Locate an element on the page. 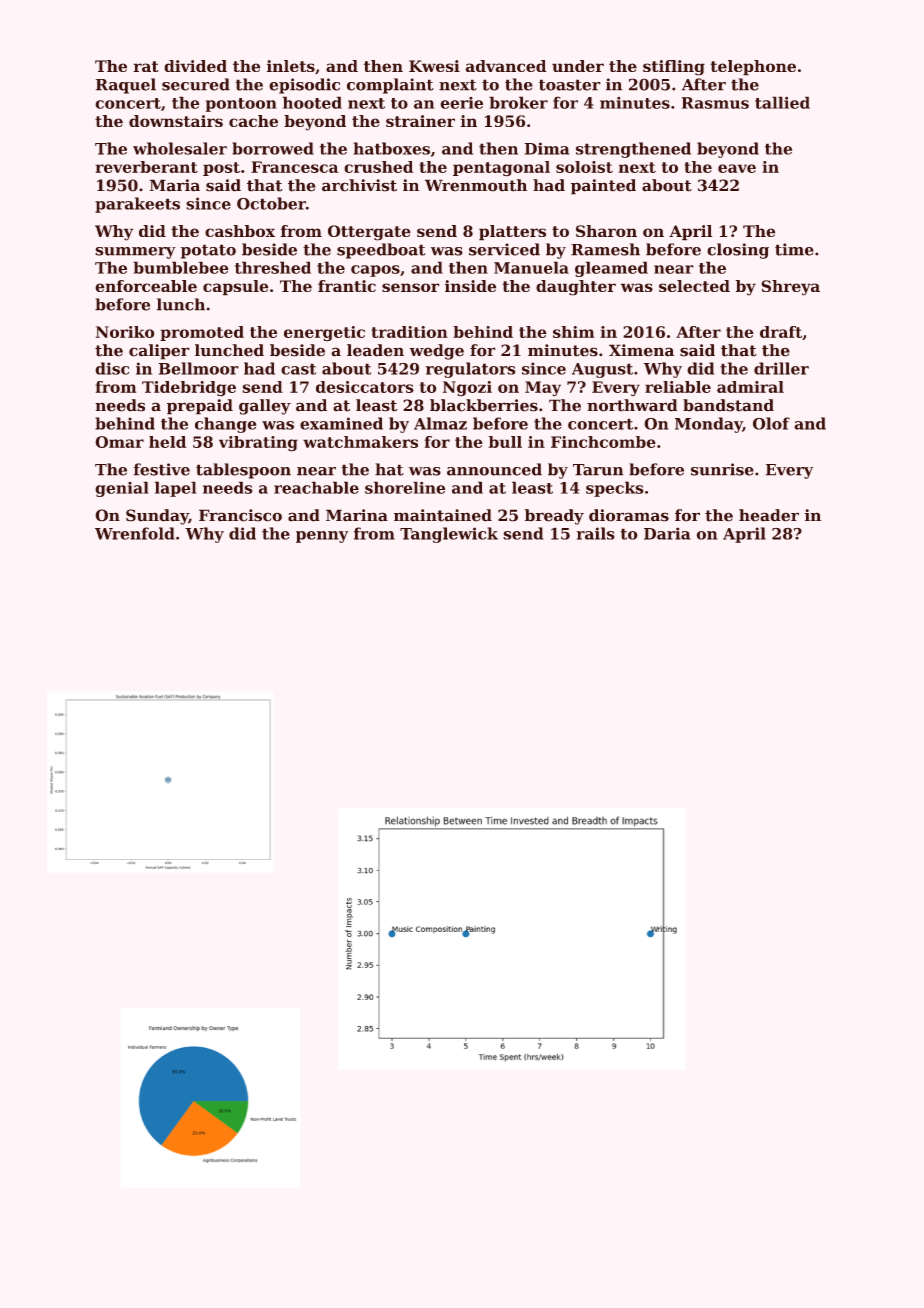 This image has width=924, height=1308. closing is located at coordinates (738, 251).
